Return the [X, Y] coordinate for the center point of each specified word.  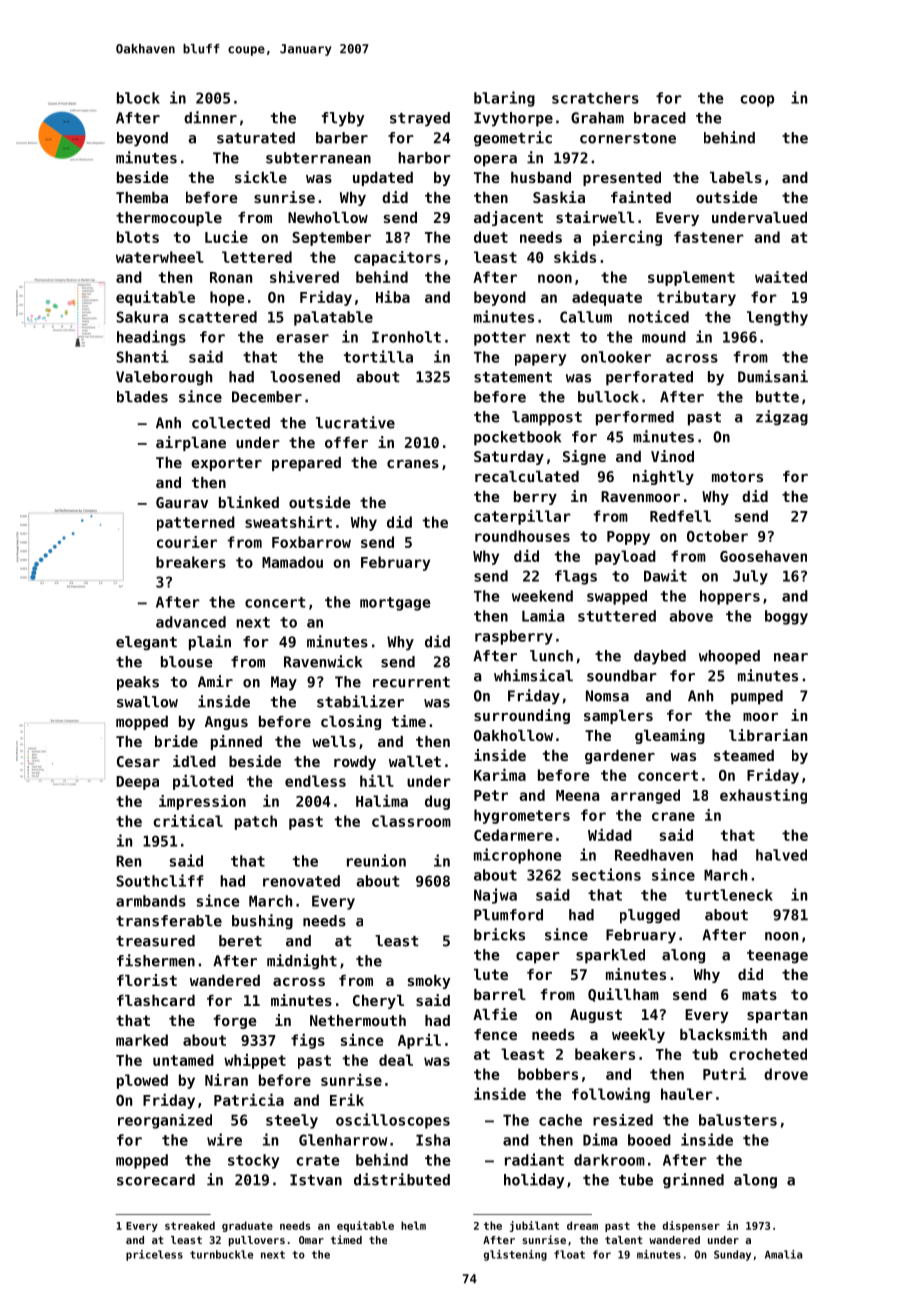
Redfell [680, 516]
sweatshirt [288, 522]
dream [582, 1225]
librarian [768, 735]
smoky [429, 982]
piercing [627, 238]
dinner [210, 117]
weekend [542, 596]
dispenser [691, 1226]
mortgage [395, 604]
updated [383, 179]
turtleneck [729, 895]
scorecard [156, 1180]
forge [234, 1022]
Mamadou [292, 562]
